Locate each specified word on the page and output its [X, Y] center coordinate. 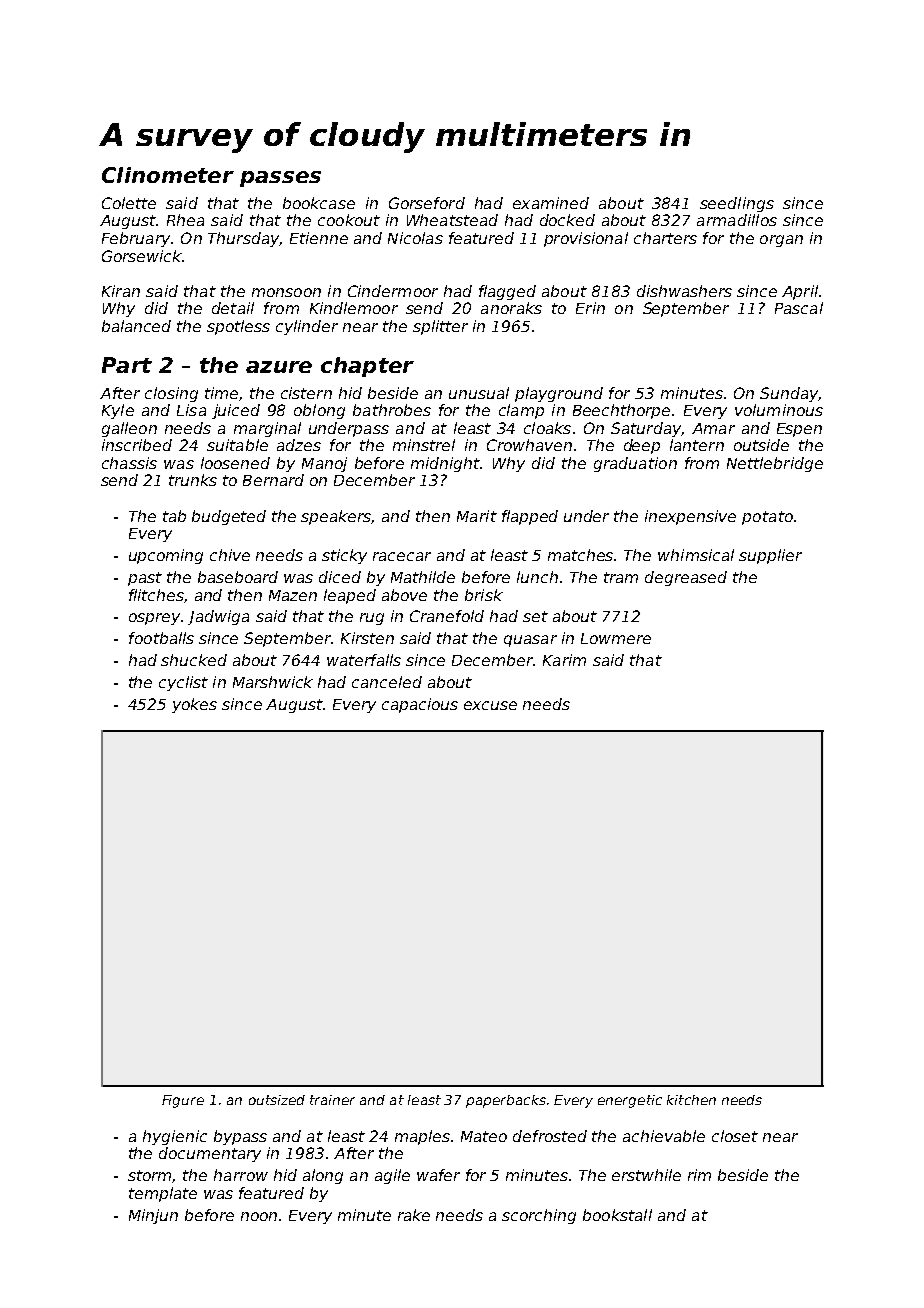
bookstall [617, 1215]
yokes [194, 705]
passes [280, 179]
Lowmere [616, 638]
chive [230, 555]
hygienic [175, 1137]
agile [392, 1176]
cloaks [547, 428]
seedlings [737, 204]
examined [551, 203]
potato [767, 518]
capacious [420, 705]
